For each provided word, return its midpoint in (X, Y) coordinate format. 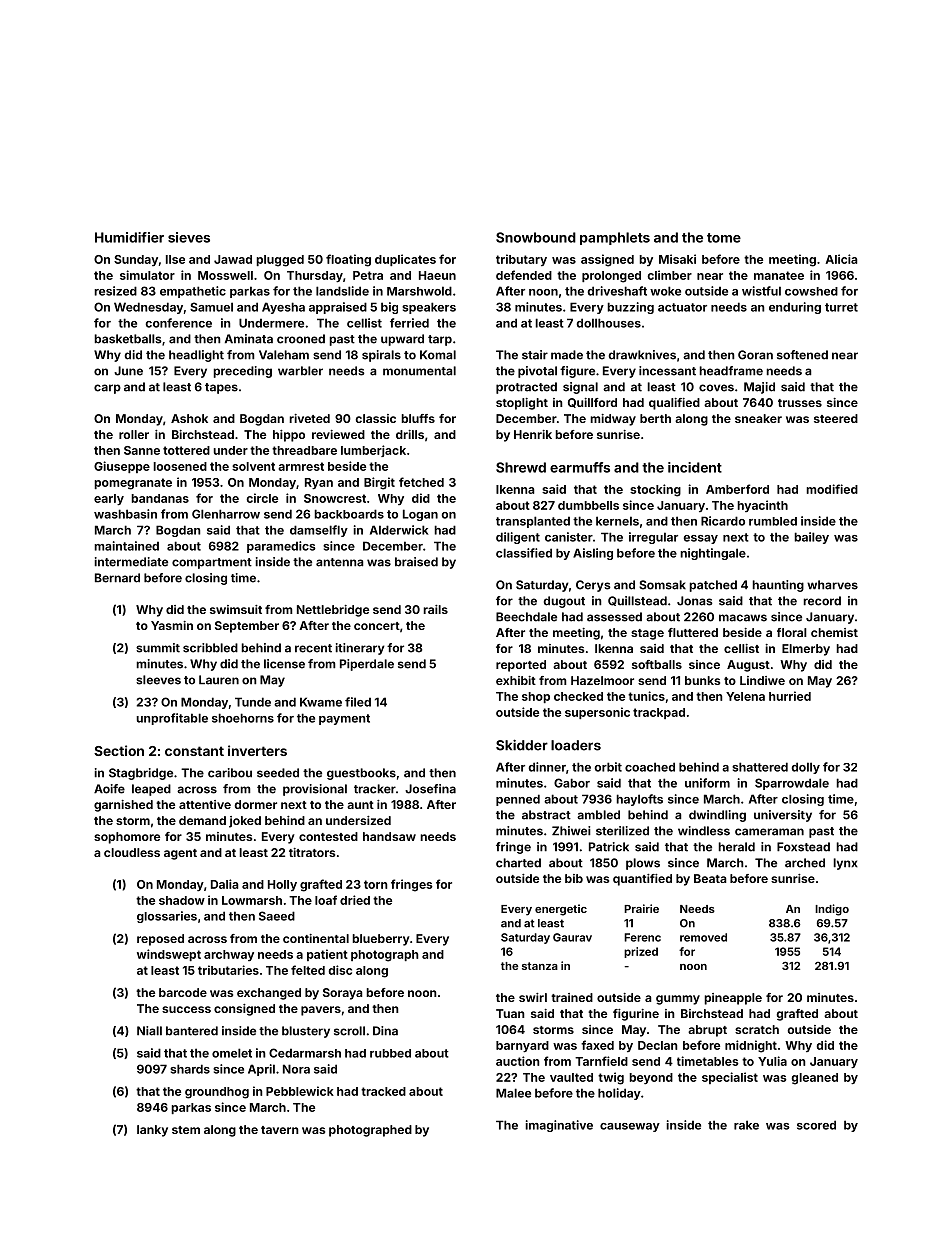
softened (802, 355)
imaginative (559, 1126)
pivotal (537, 372)
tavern (280, 1130)
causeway (630, 1127)
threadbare (304, 450)
